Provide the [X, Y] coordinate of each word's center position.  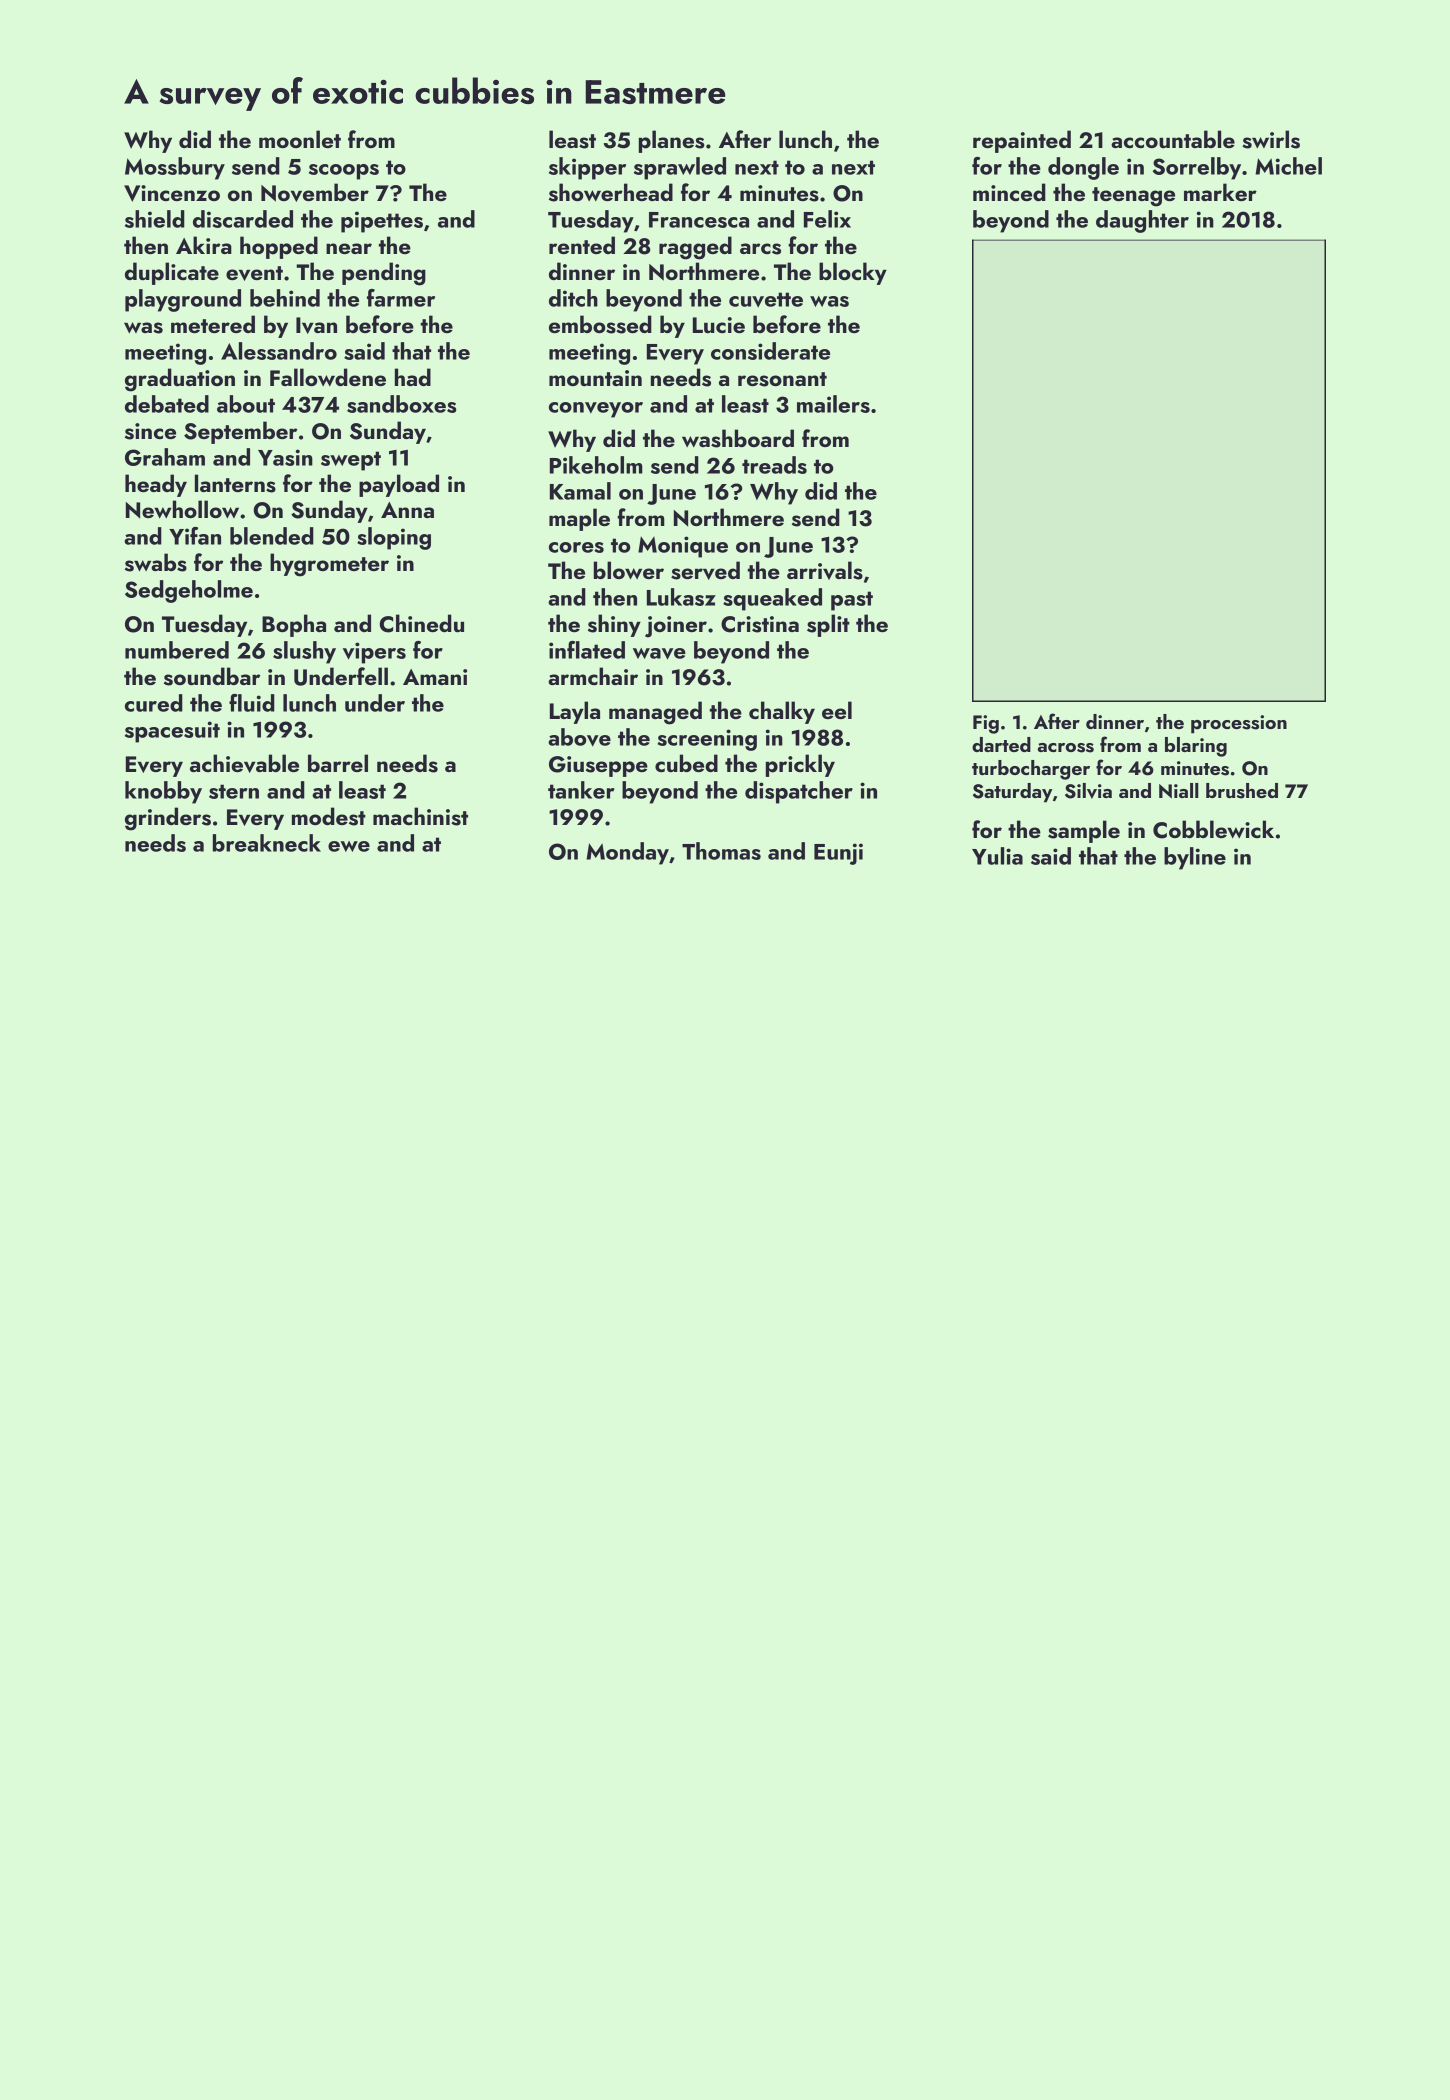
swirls [1271, 139]
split [828, 625]
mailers [833, 404]
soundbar [212, 676]
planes [672, 141]
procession [1239, 724]
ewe [349, 846]
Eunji [838, 854]
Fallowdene [328, 377]
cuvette [766, 299]
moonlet [300, 139]
